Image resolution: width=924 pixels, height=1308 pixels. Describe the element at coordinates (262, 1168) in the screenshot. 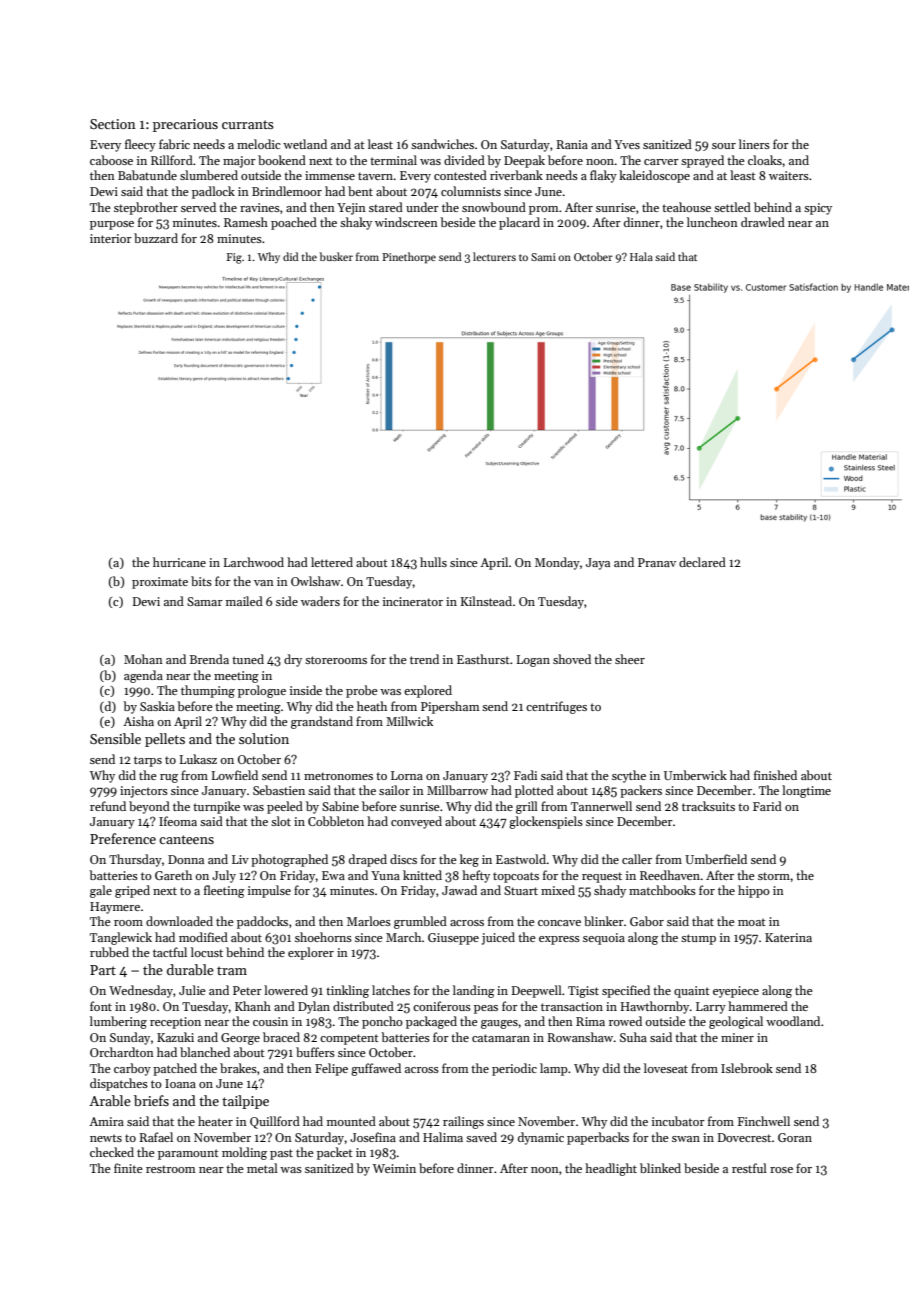

I see `metal` at that location.
